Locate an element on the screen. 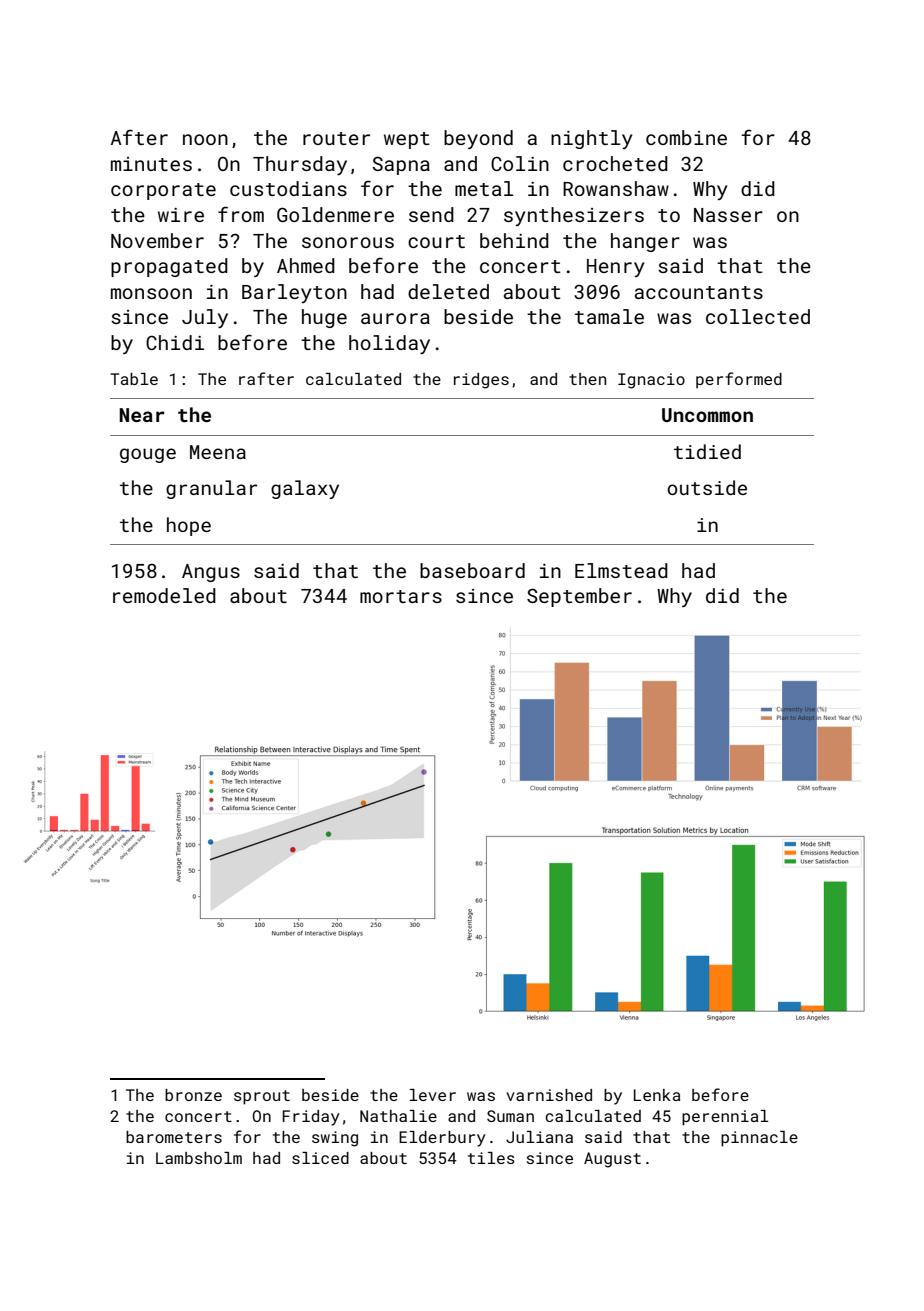  Meena is located at coordinates (218, 452).
